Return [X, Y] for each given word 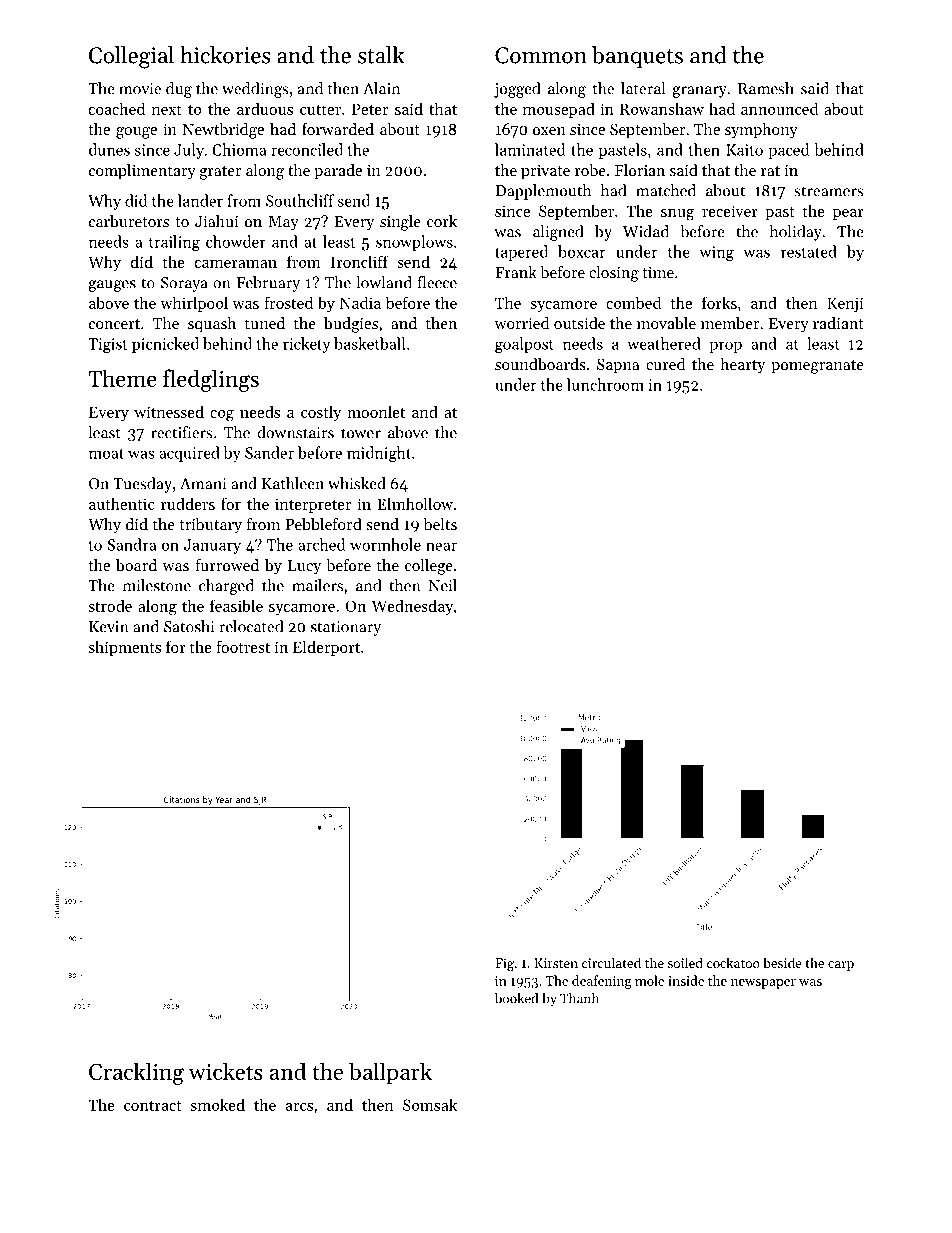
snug [677, 215]
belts [440, 524]
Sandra [131, 544]
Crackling [136, 1073]
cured [665, 364]
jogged [517, 90]
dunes [109, 149]
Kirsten [556, 963]
